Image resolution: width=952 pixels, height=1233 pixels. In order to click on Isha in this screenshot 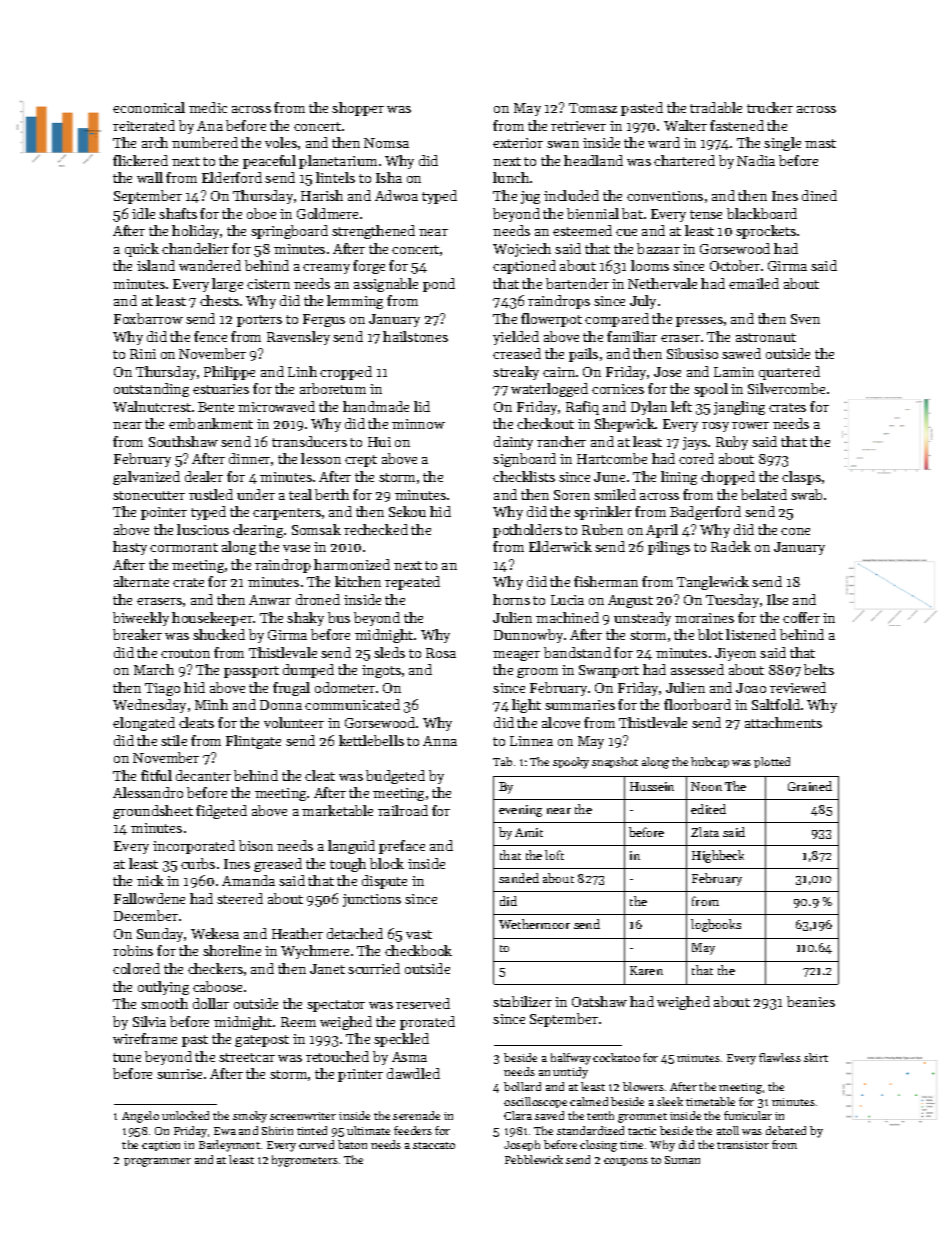, I will do `click(389, 177)`.
